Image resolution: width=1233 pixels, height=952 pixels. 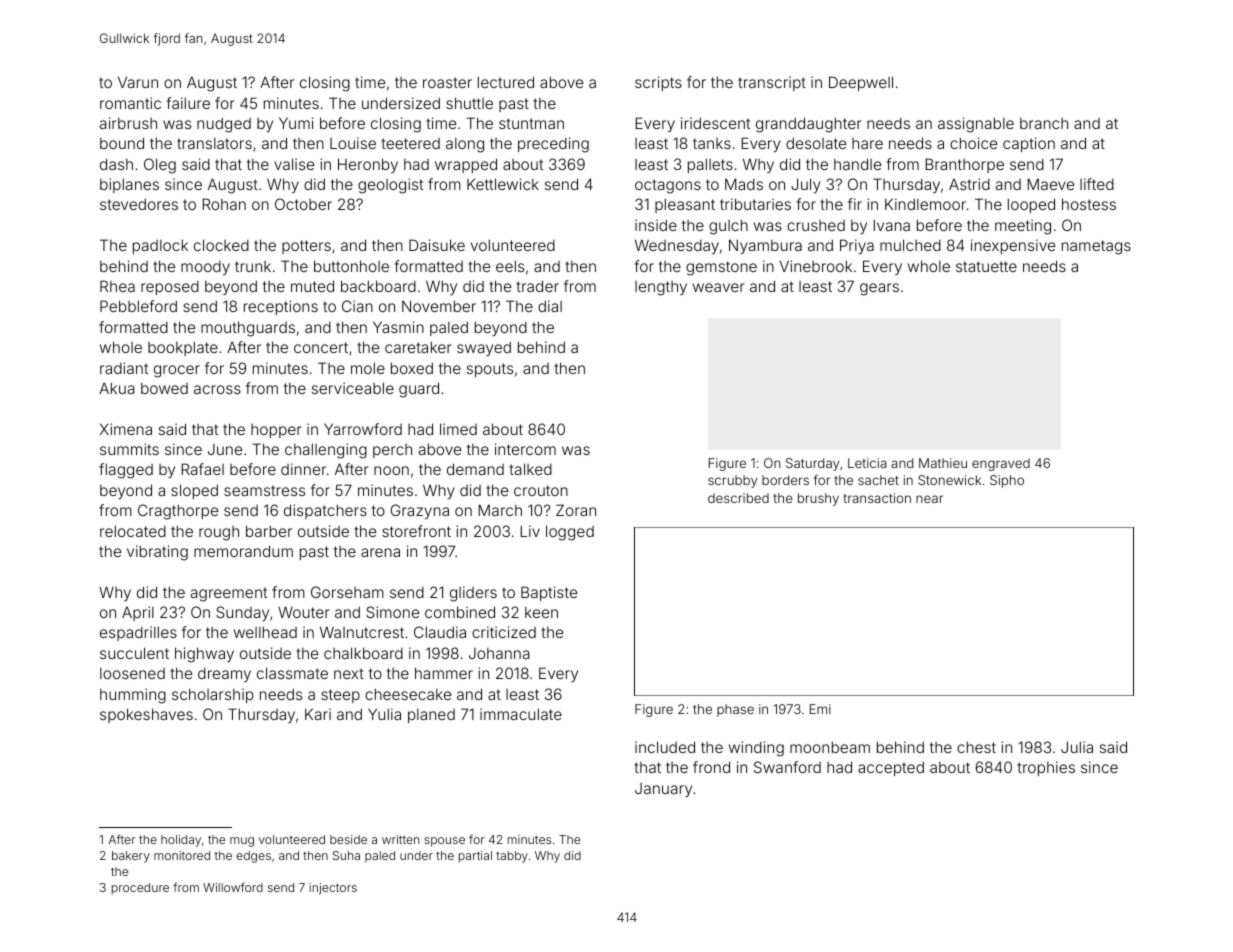 I want to click on beside, so click(x=348, y=839).
